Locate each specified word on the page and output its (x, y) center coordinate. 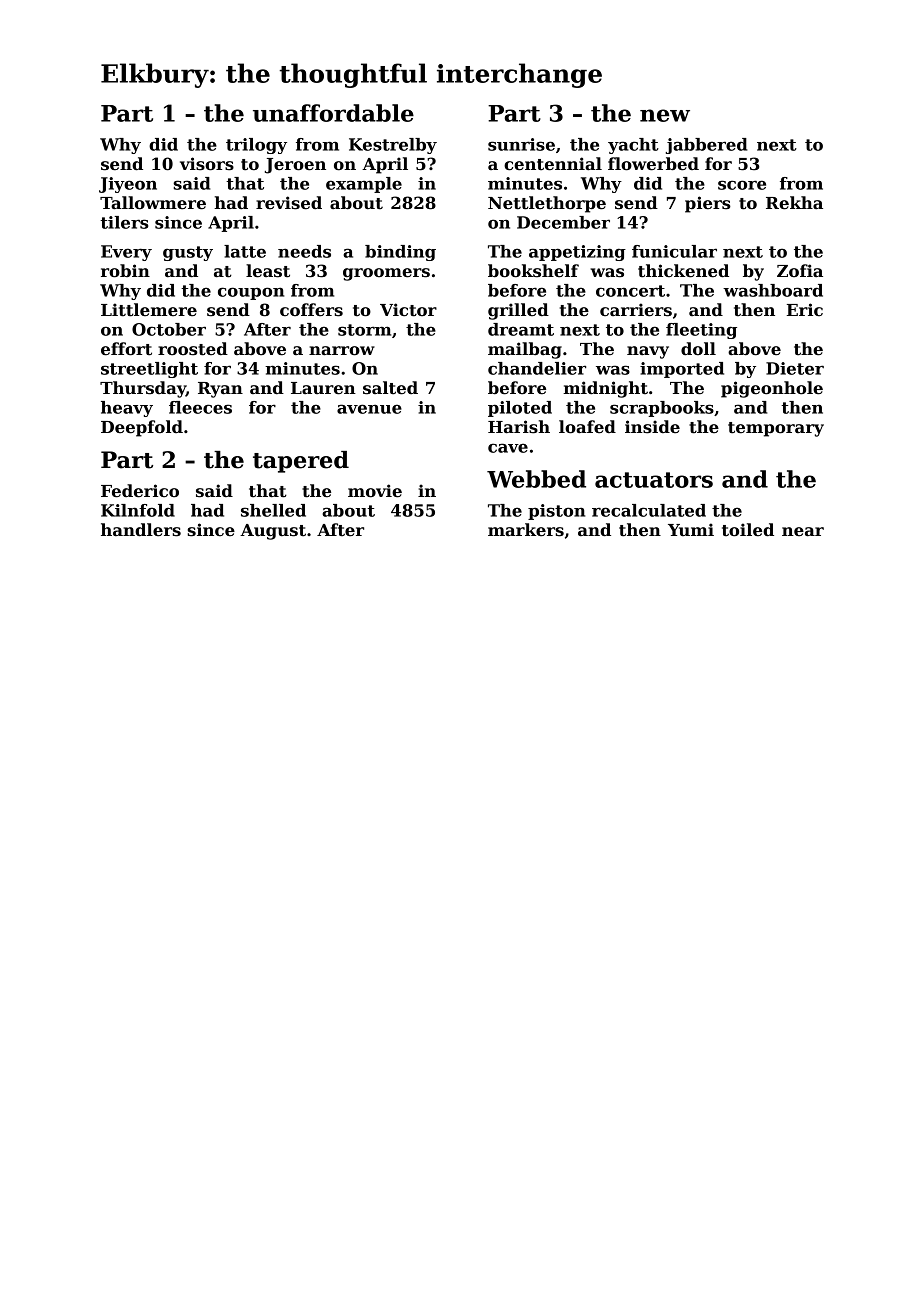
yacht (633, 146)
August (273, 532)
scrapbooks (662, 409)
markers (526, 530)
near (803, 532)
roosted (193, 349)
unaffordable (333, 113)
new (665, 115)
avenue (369, 409)
